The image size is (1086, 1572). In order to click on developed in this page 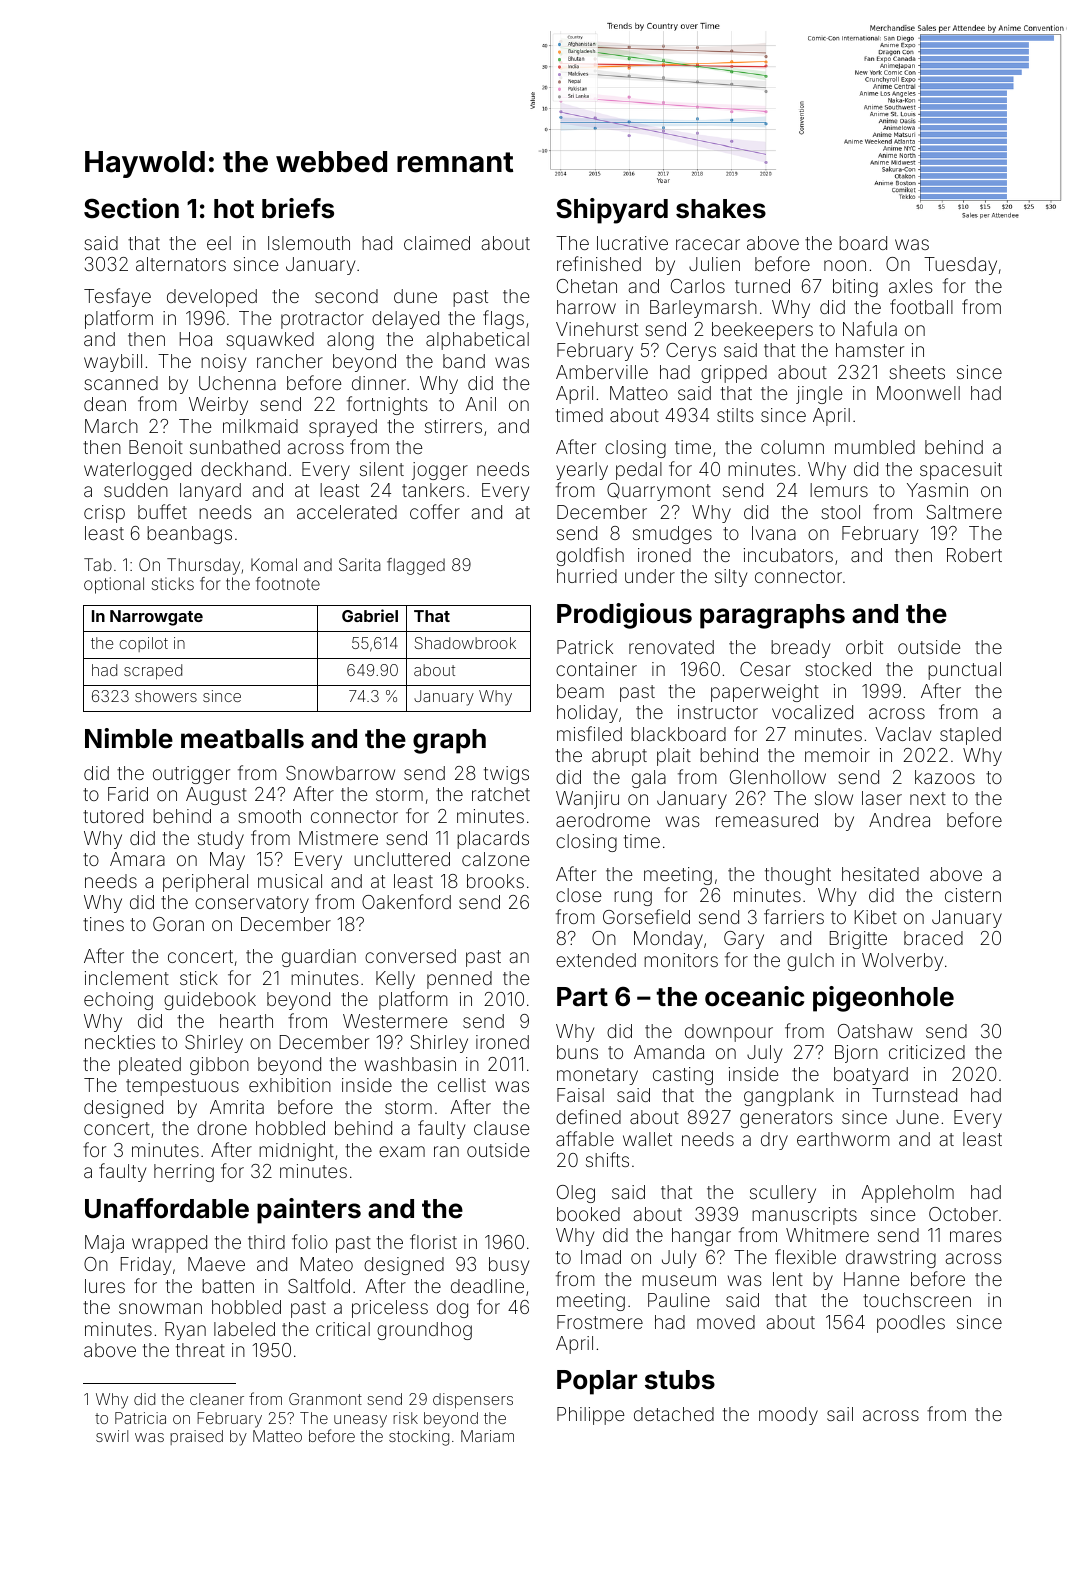, I will do `click(212, 298)`.
